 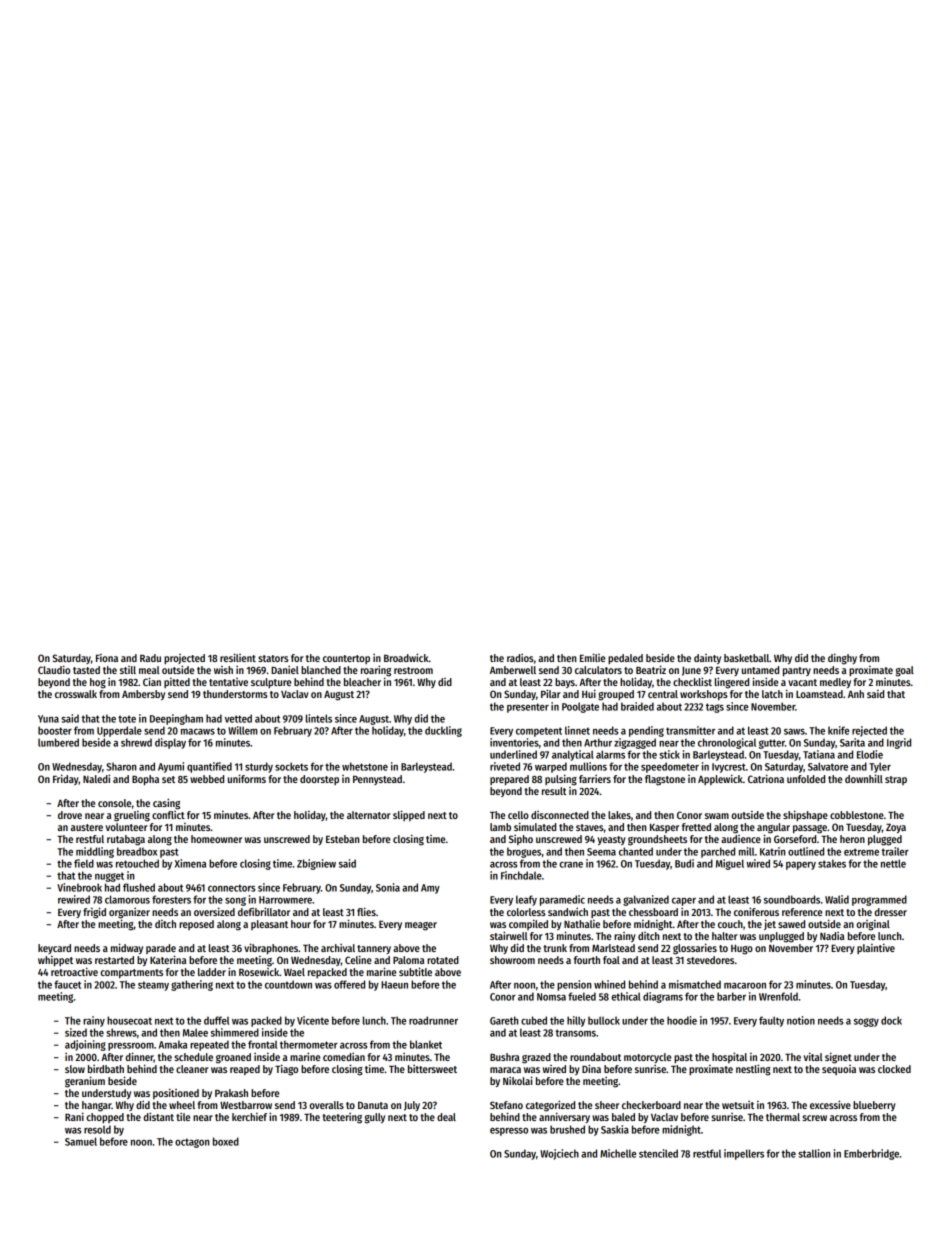 What do you see at coordinates (607, 1105) in the screenshot?
I see `sheer` at bounding box center [607, 1105].
